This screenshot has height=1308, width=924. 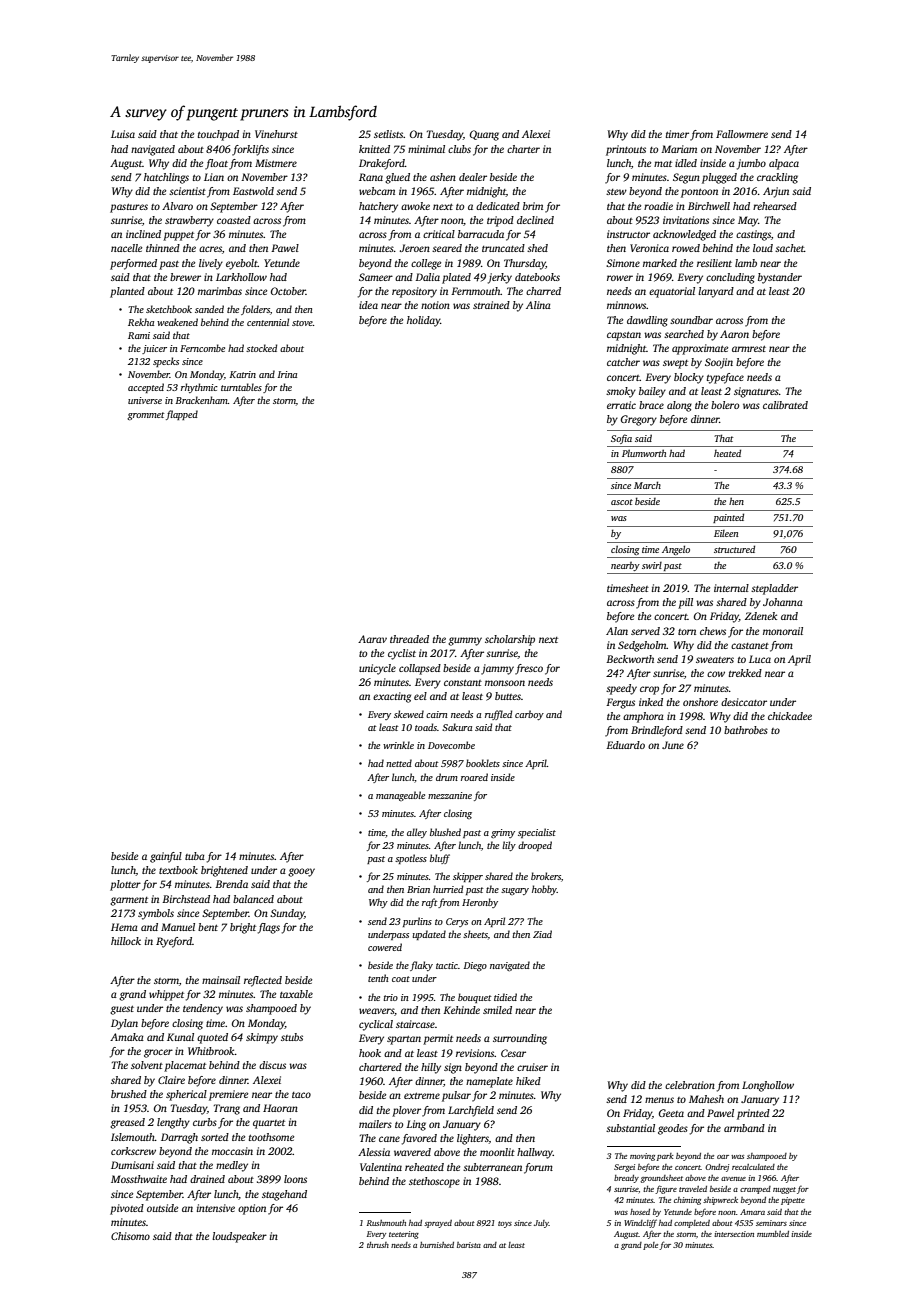 I want to click on park, so click(x=665, y=1157).
